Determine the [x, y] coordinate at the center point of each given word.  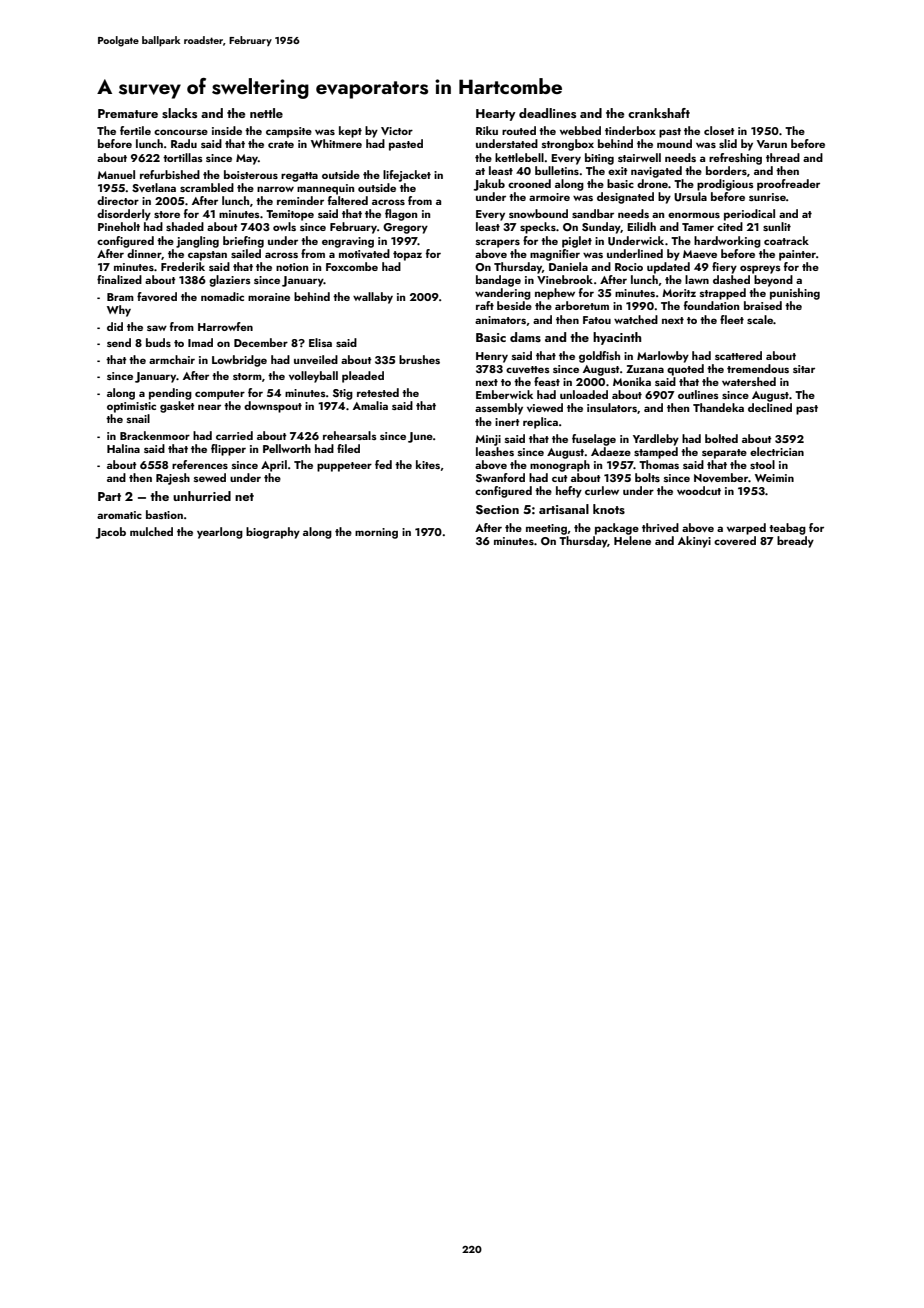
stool [762, 464]
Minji [488, 440]
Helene [632, 540]
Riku [487, 130]
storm [247, 376]
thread [783, 157]
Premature [128, 113]
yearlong [220, 533]
